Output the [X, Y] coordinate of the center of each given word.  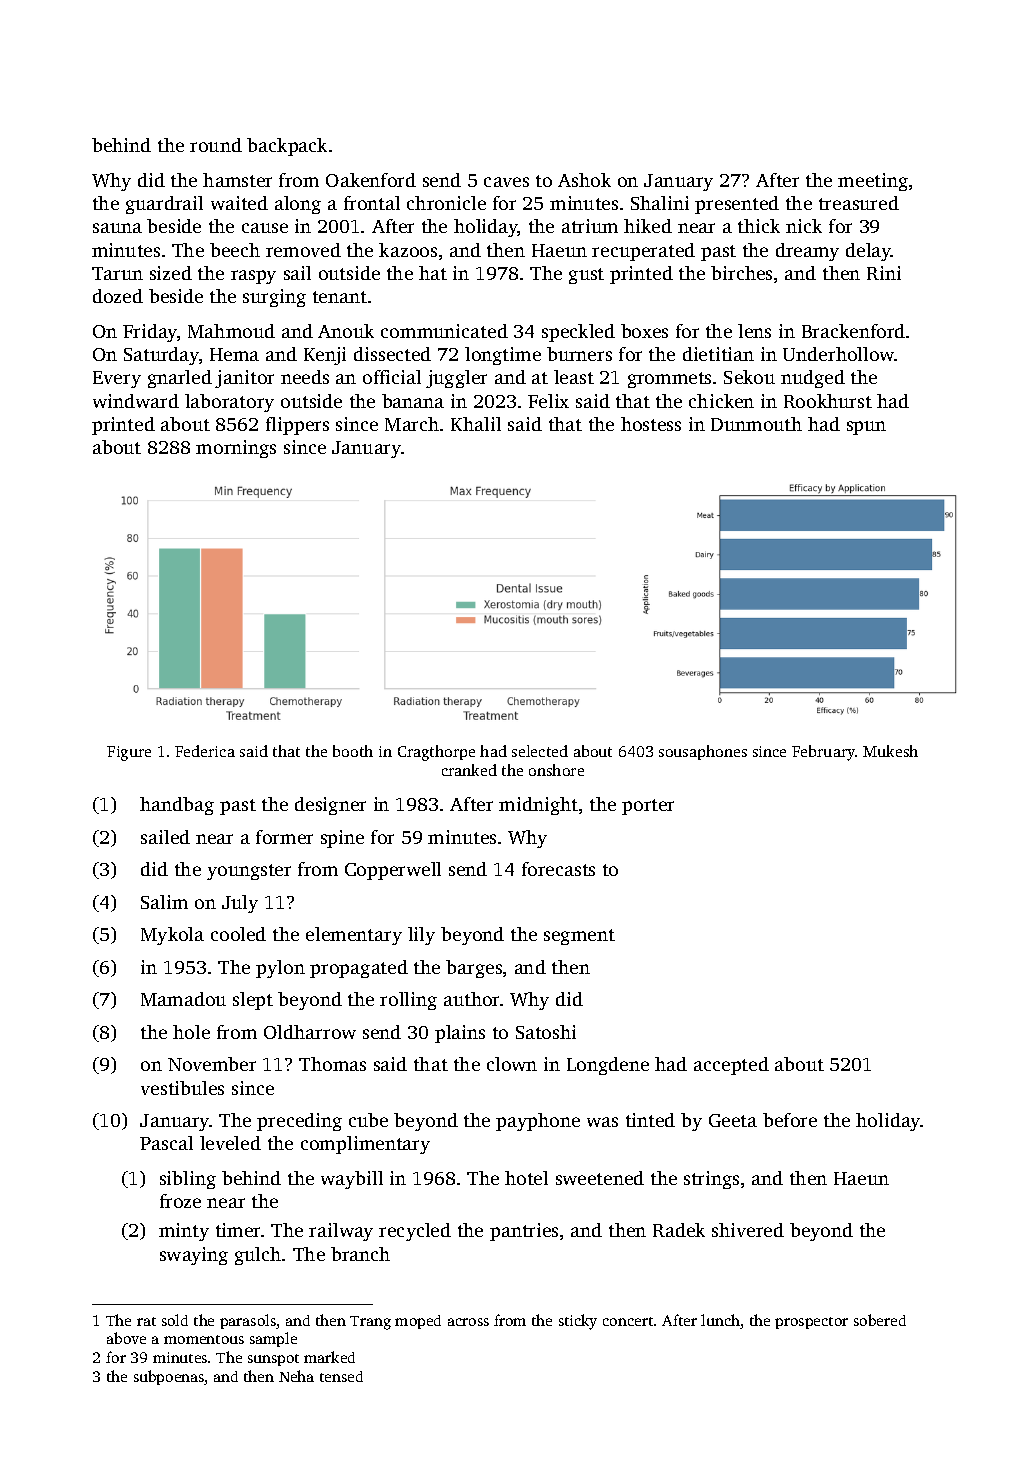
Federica [205, 751]
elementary [354, 936]
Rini [884, 273]
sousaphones [703, 752]
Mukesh [890, 751]
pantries [524, 1232]
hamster [237, 180]
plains [460, 1034]
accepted [731, 1066]
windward [136, 401]
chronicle [446, 203]
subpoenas [169, 1377]
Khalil [476, 424]
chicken [721, 401]
